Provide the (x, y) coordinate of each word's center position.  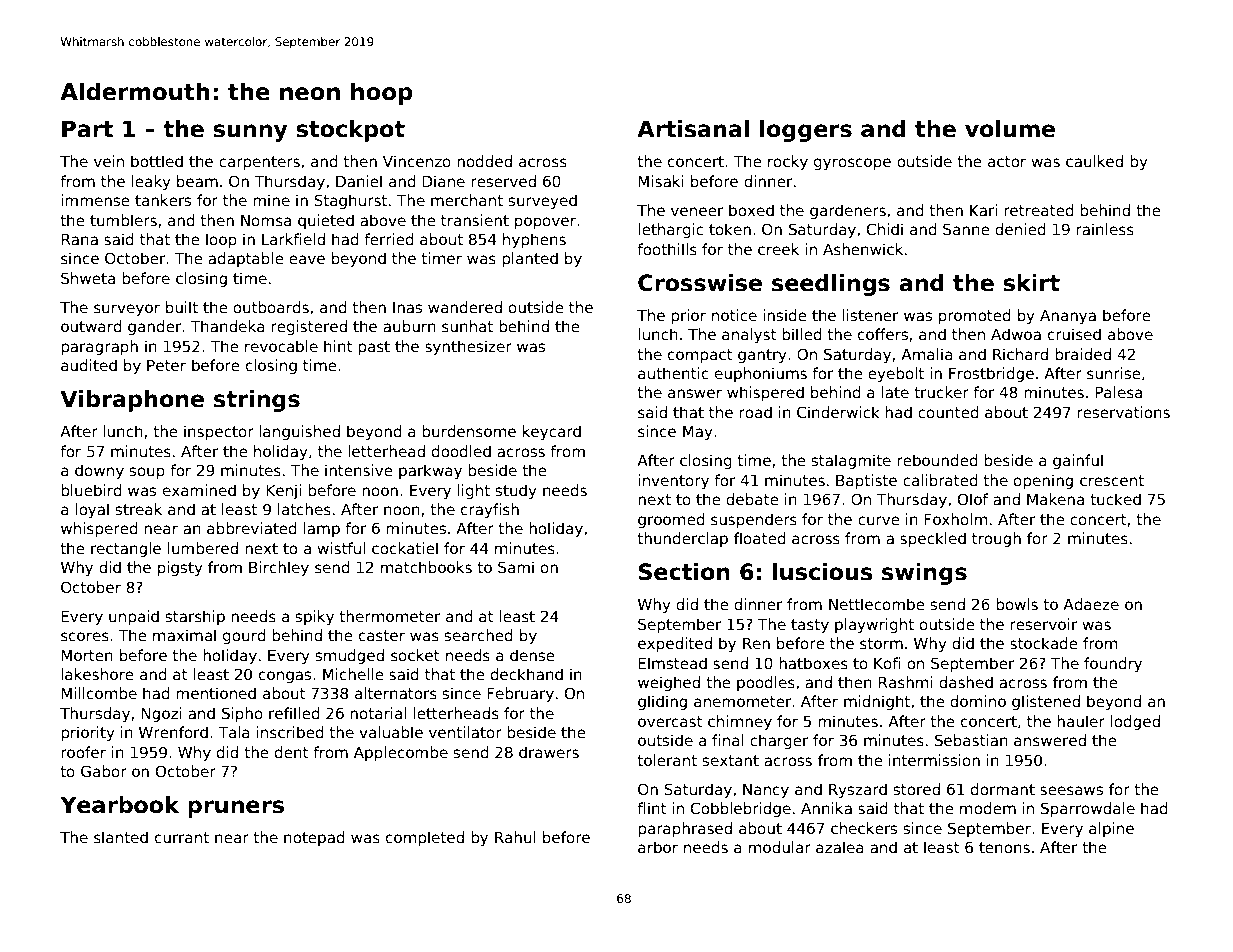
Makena (1055, 499)
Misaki (661, 181)
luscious (823, 572)
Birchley (279, 568)
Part (87, 129)
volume (1010, 129)
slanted (121, 837)
